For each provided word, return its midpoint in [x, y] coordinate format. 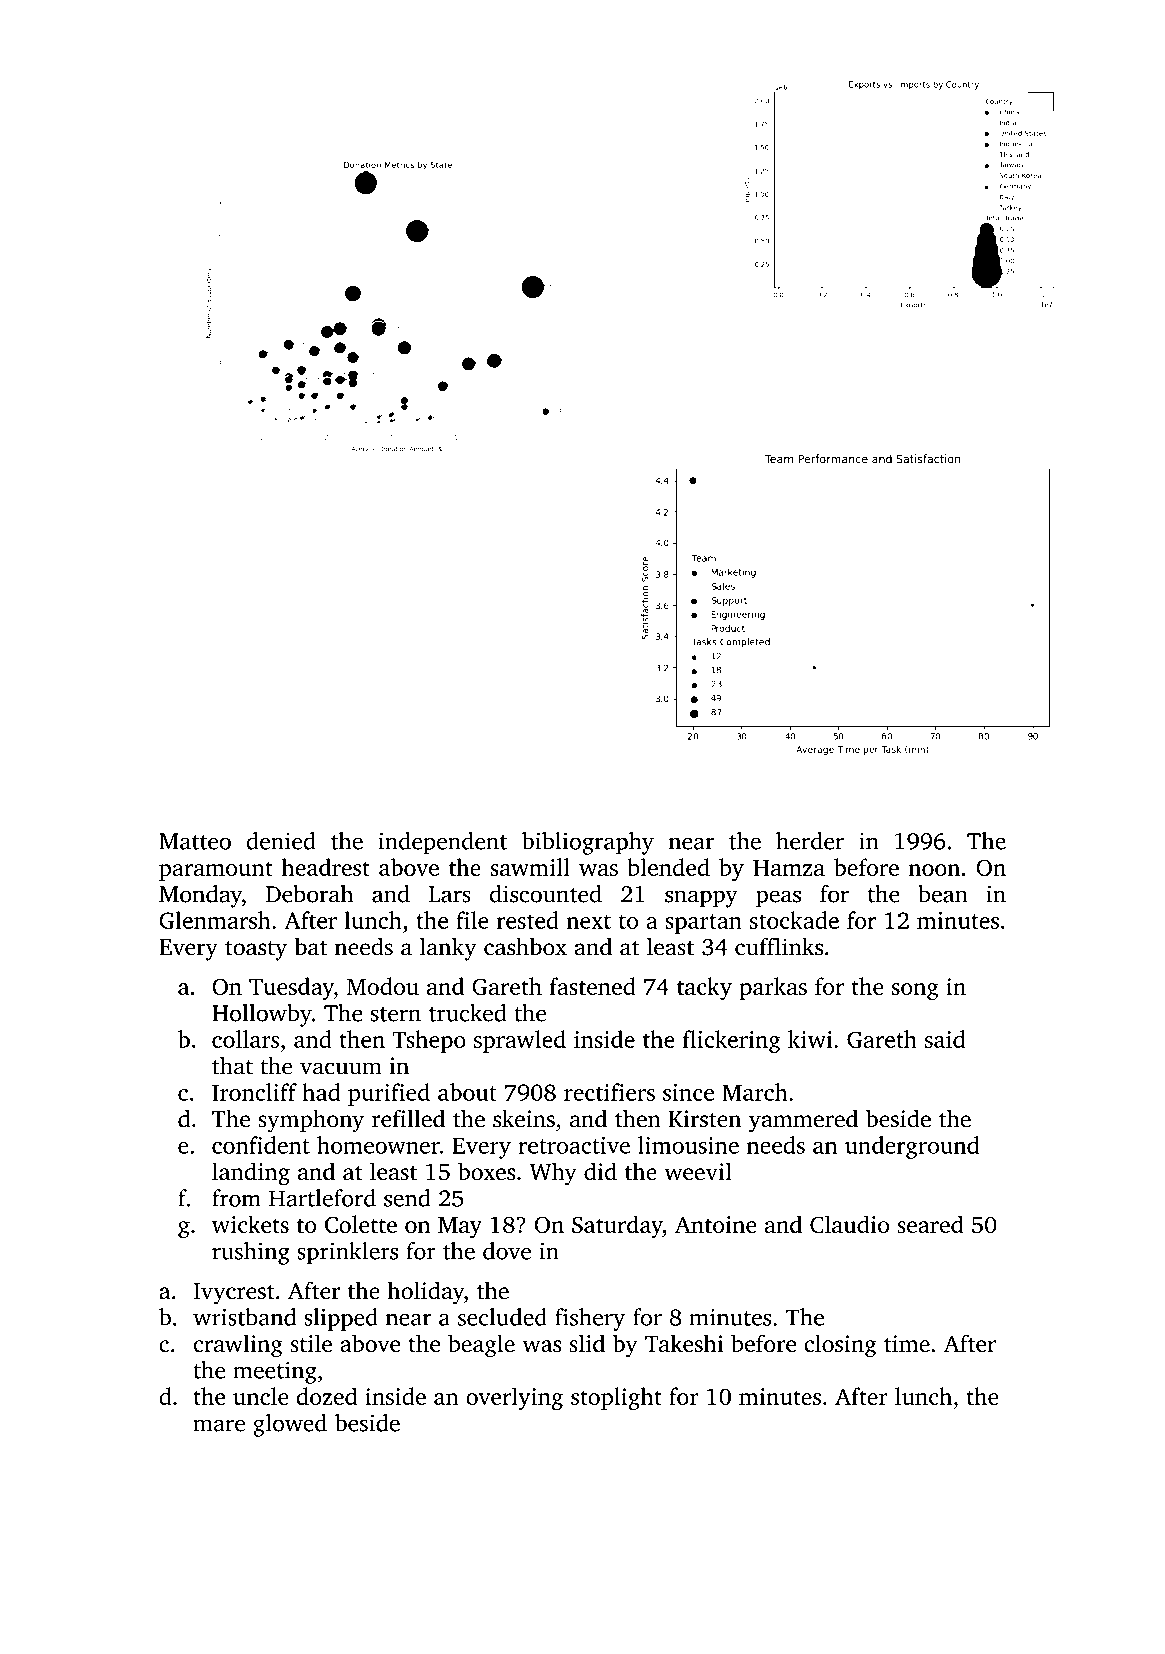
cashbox [525, 946]
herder [810, 841]
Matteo [195, 841]
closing [840, 1346]
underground [912, 1147]
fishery [590, 1319]
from [236, 1198]
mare [219, 1425]
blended [668, 867]
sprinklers [347, 1253]
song [915, 991]
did [600, 1171]
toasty [256, 951]
